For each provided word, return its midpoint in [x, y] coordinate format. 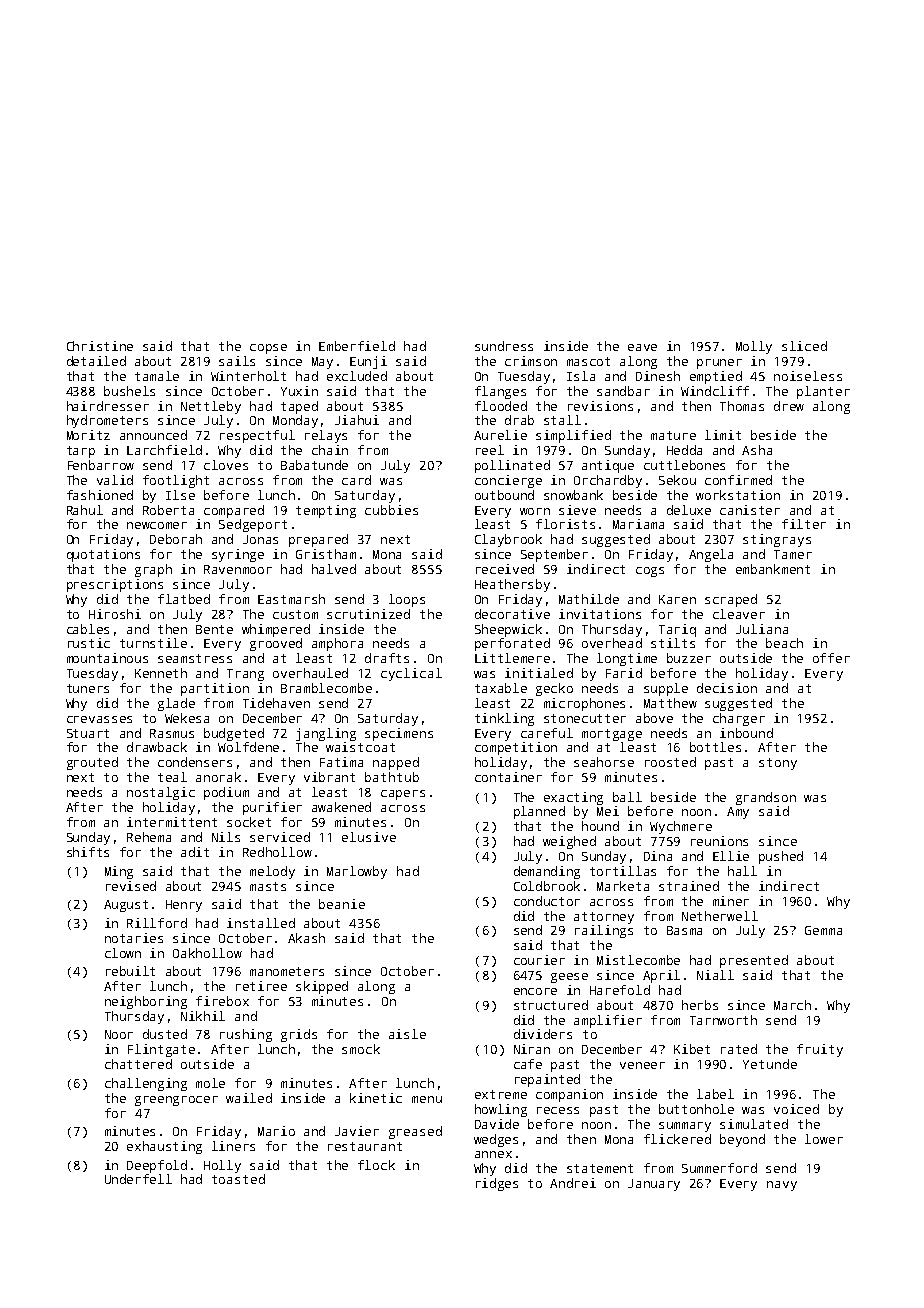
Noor [119, 1034]
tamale [157, 376]
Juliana [762, 629]
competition [516, 748]
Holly [222, 1166]
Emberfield [357, 346]
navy [782, 1186]
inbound [746, 733]
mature [673, 435]
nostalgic [161, 793]
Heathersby [512, 585]
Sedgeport [253, 525]
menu [427, 1099]
